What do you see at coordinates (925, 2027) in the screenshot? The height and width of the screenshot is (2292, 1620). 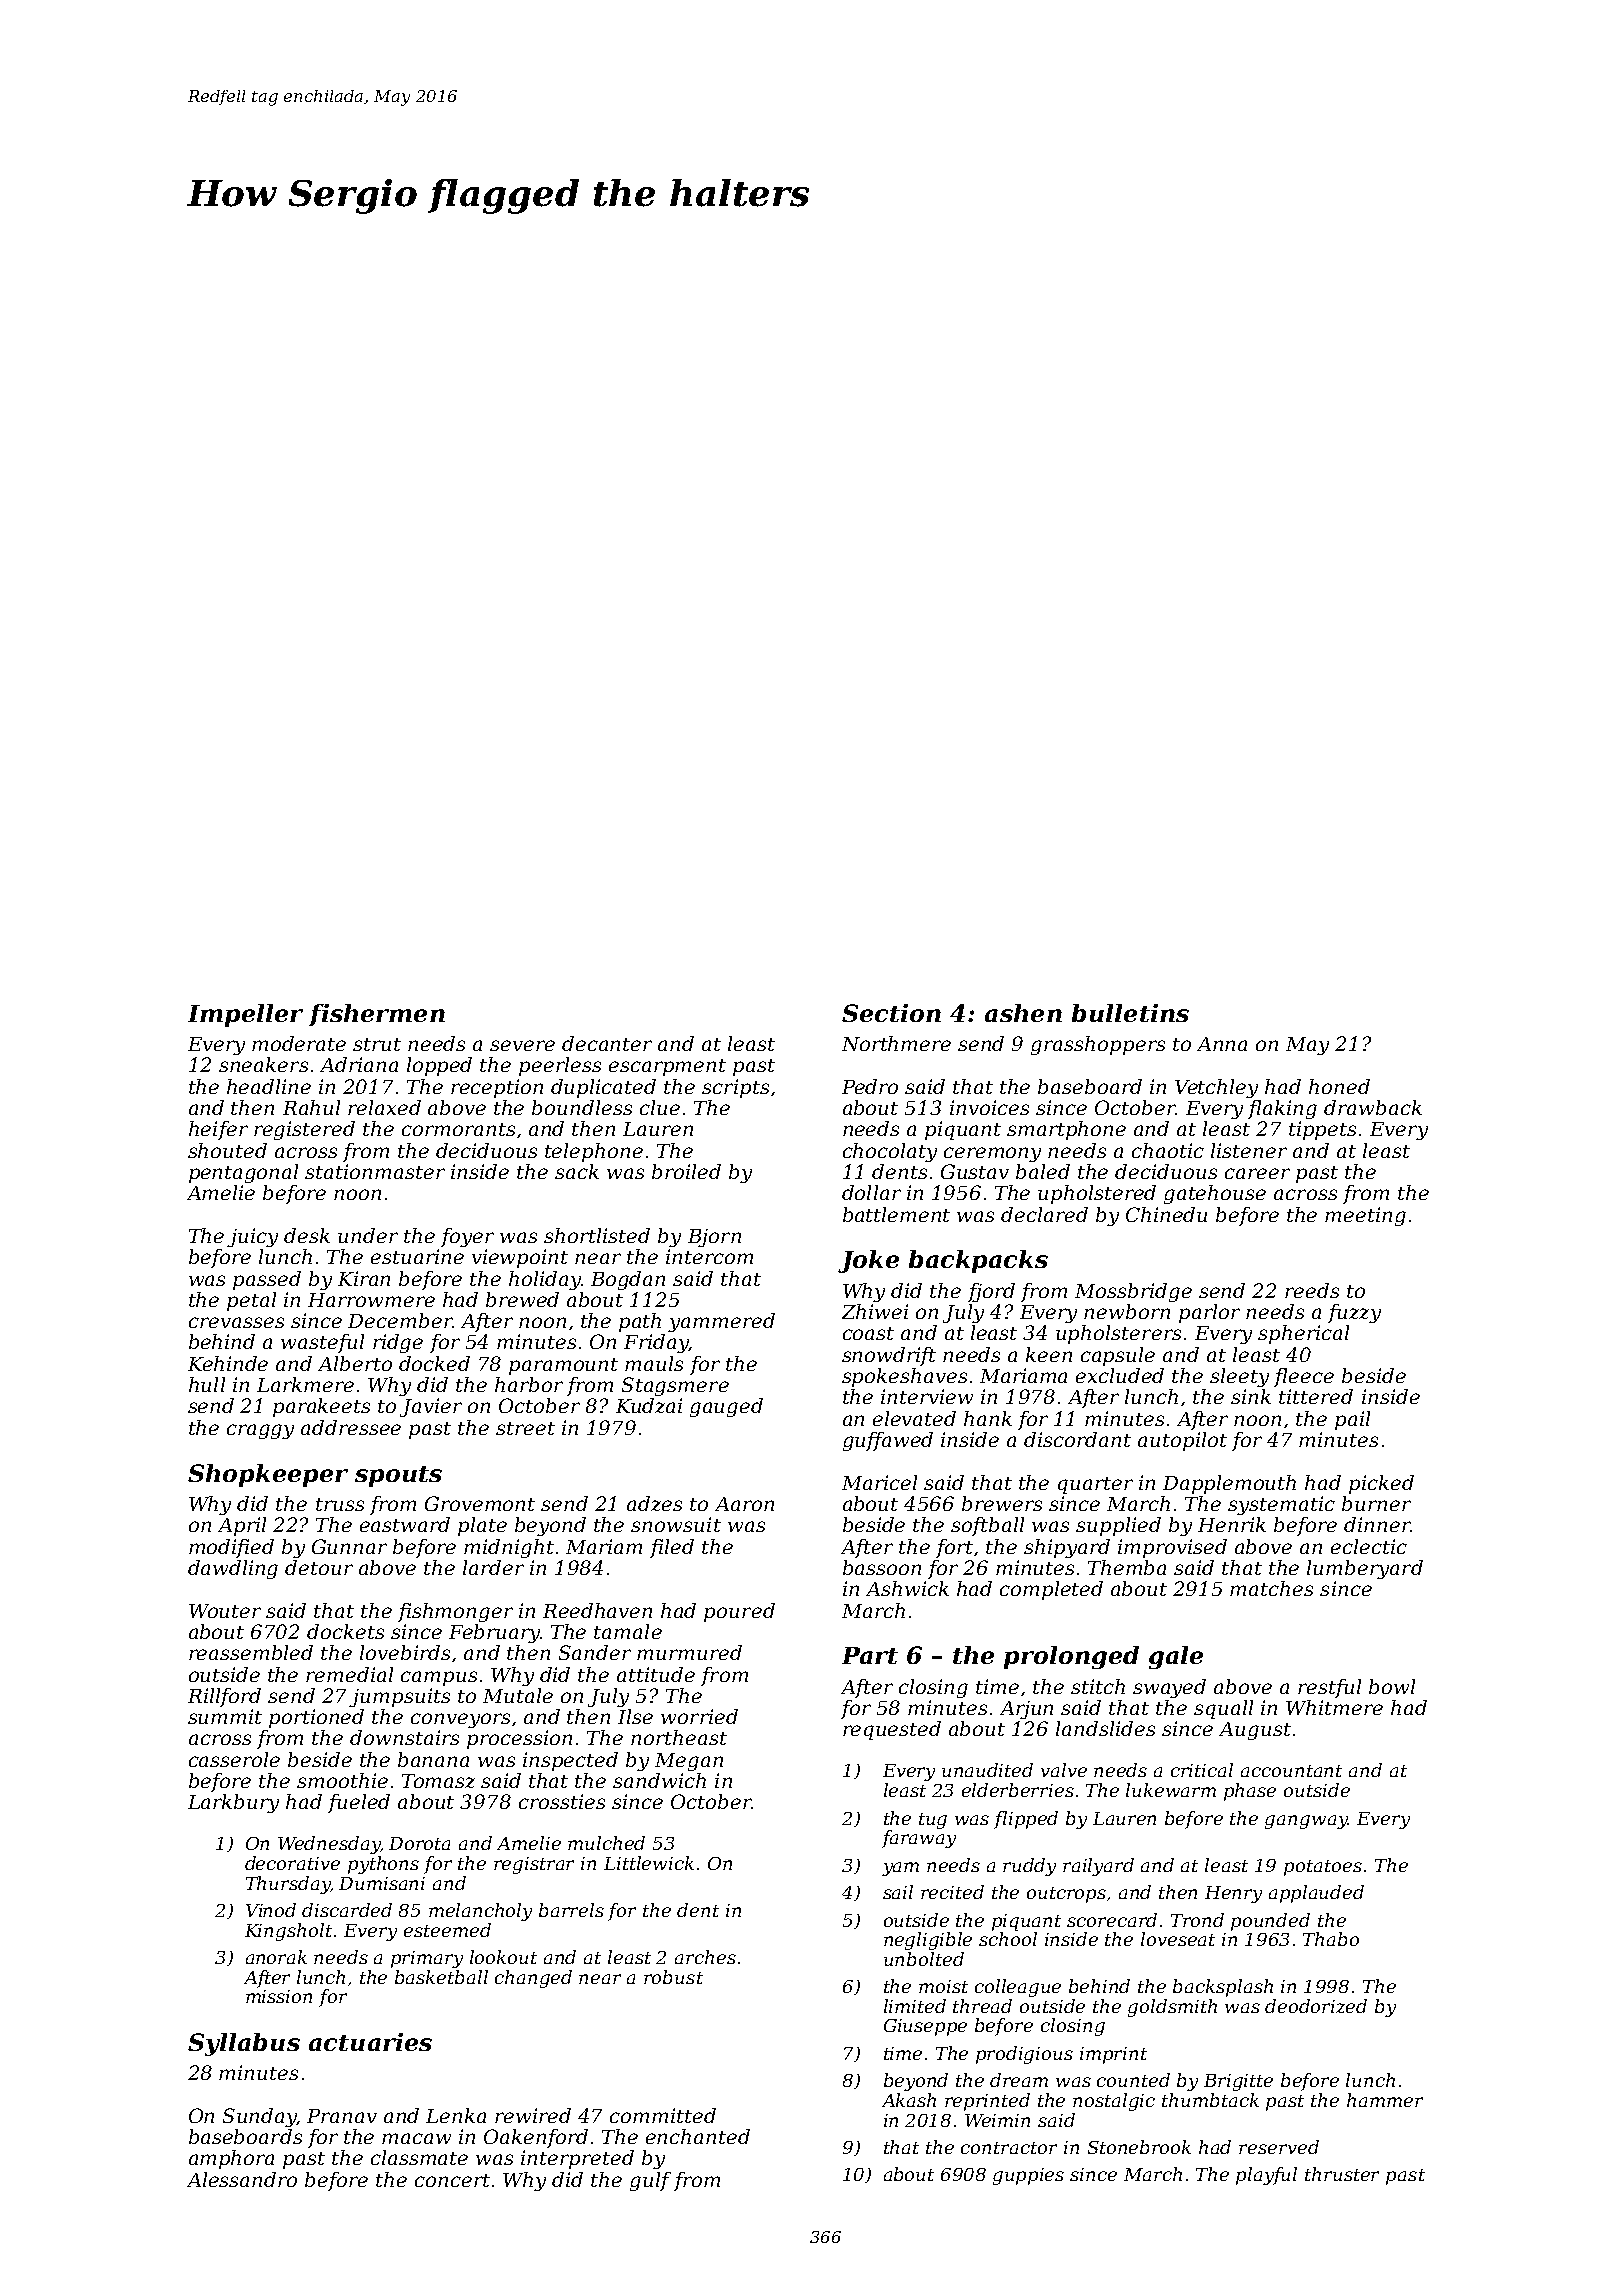 I see `Giuseppe` at bounding box center [925, 2027].
